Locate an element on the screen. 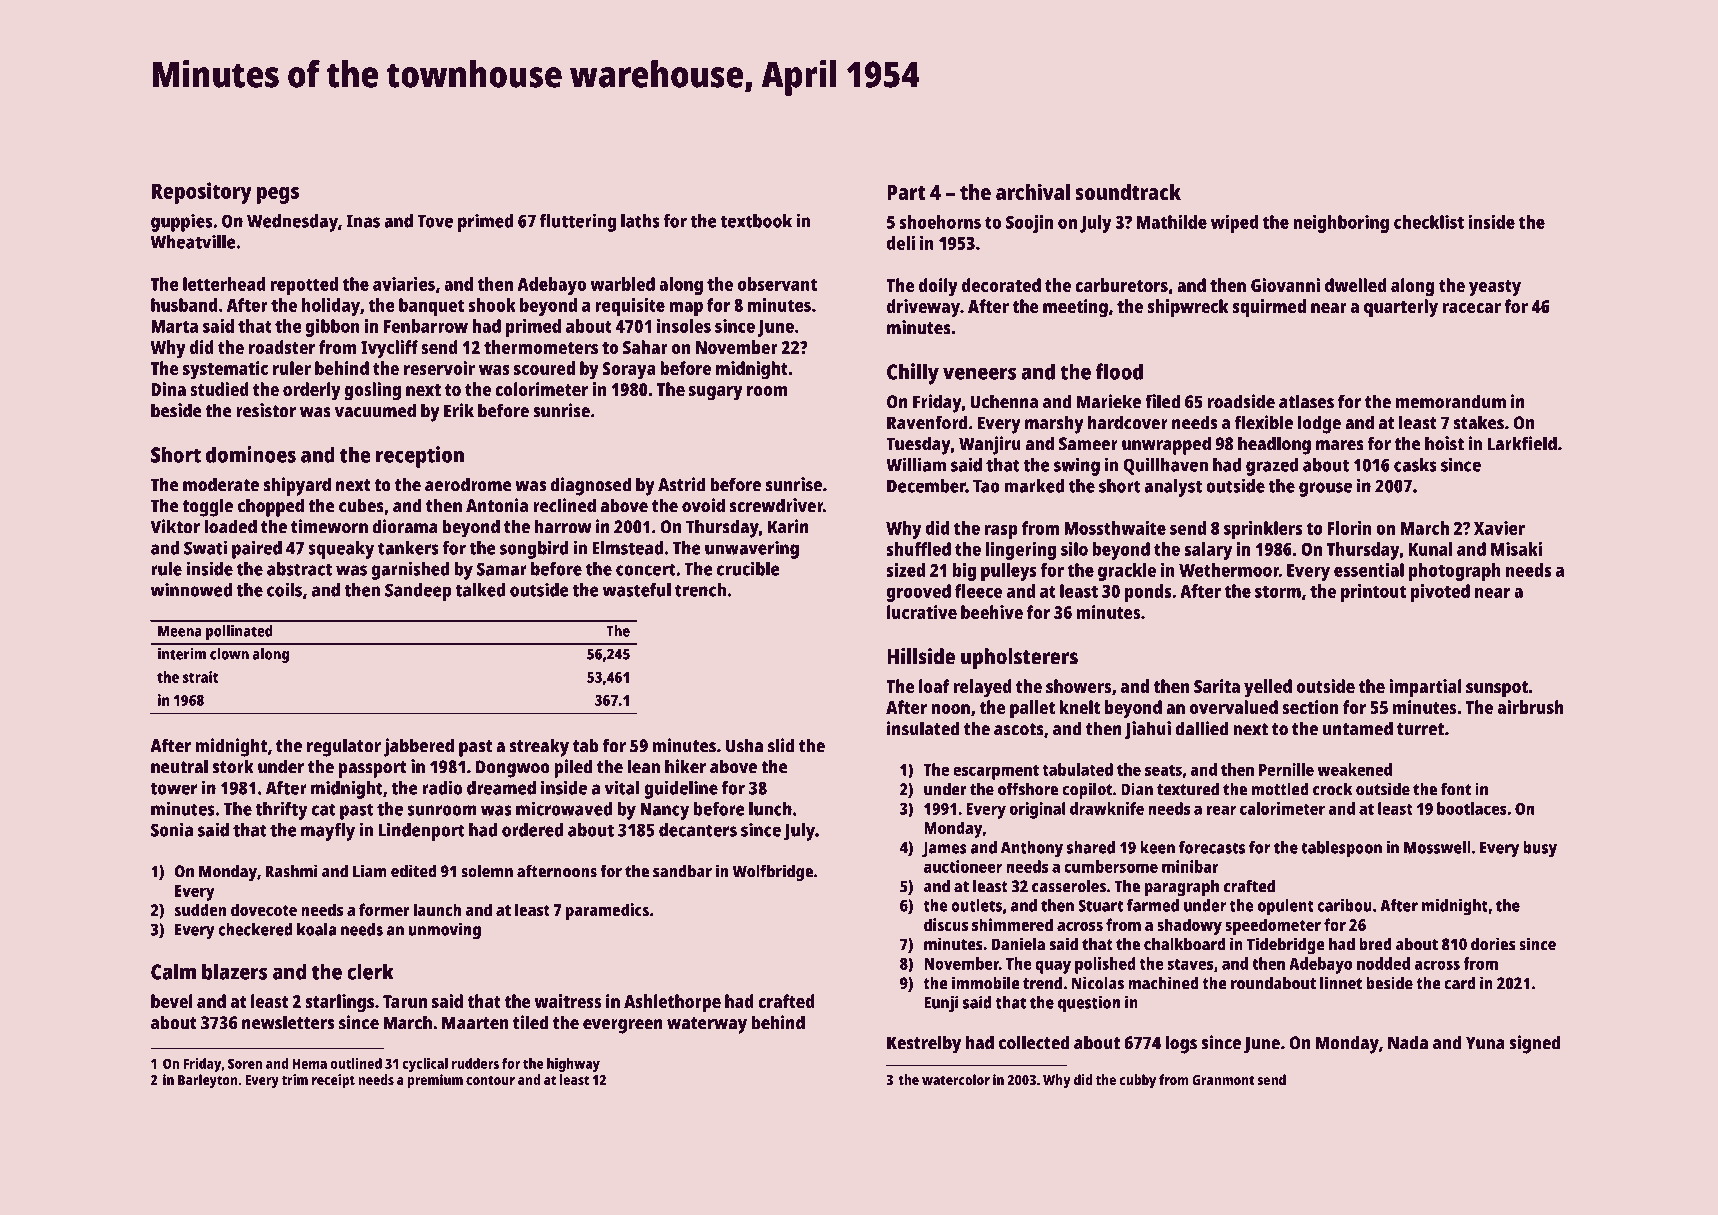 The width and height of the screenshot is (1718, 1215). Wheatville is located at coordinates (193, 242).
